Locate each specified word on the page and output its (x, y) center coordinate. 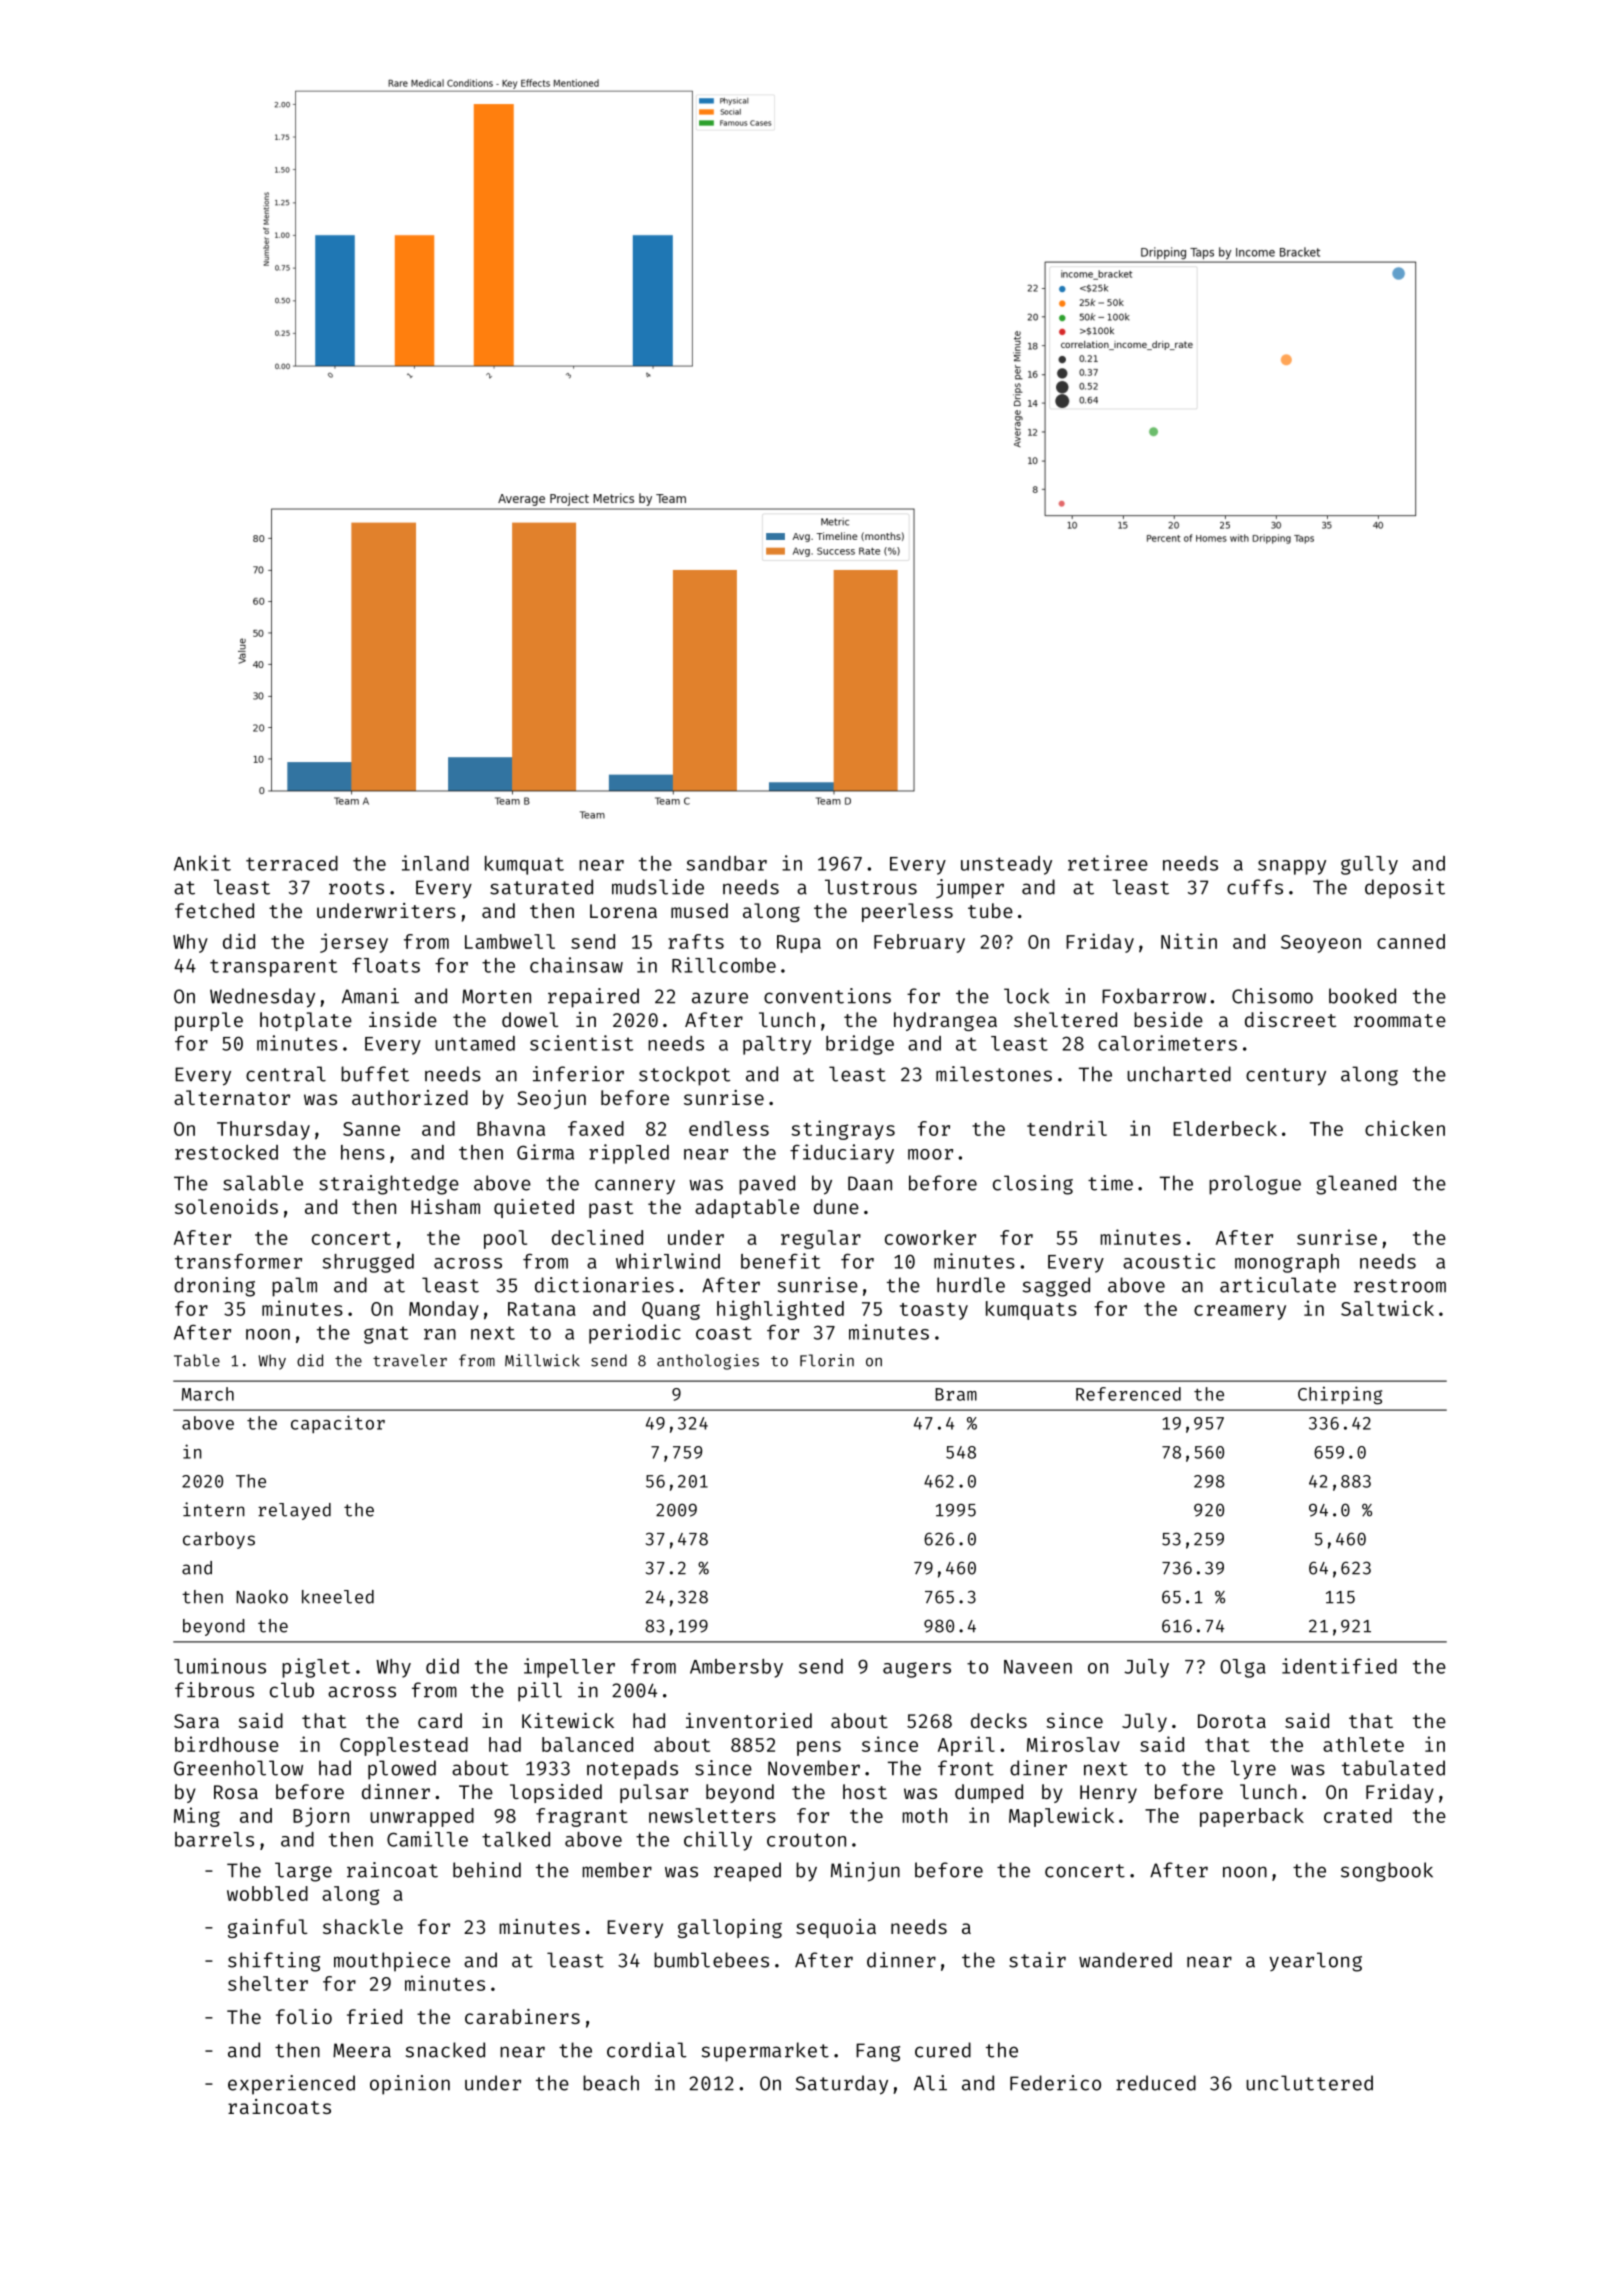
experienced (291, 2085)
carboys (219, 1540)
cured (943, 2050)
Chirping (1340, 1395)
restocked (226, 1152)
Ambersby (736, 1668)
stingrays (843, 1130)
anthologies (708, 1362)
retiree (1108, 863)
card (440, 1720)
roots (356, 888)
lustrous (871, 887)
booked (1362, 996)
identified (1339, 1666)
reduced (1156, 2083)
